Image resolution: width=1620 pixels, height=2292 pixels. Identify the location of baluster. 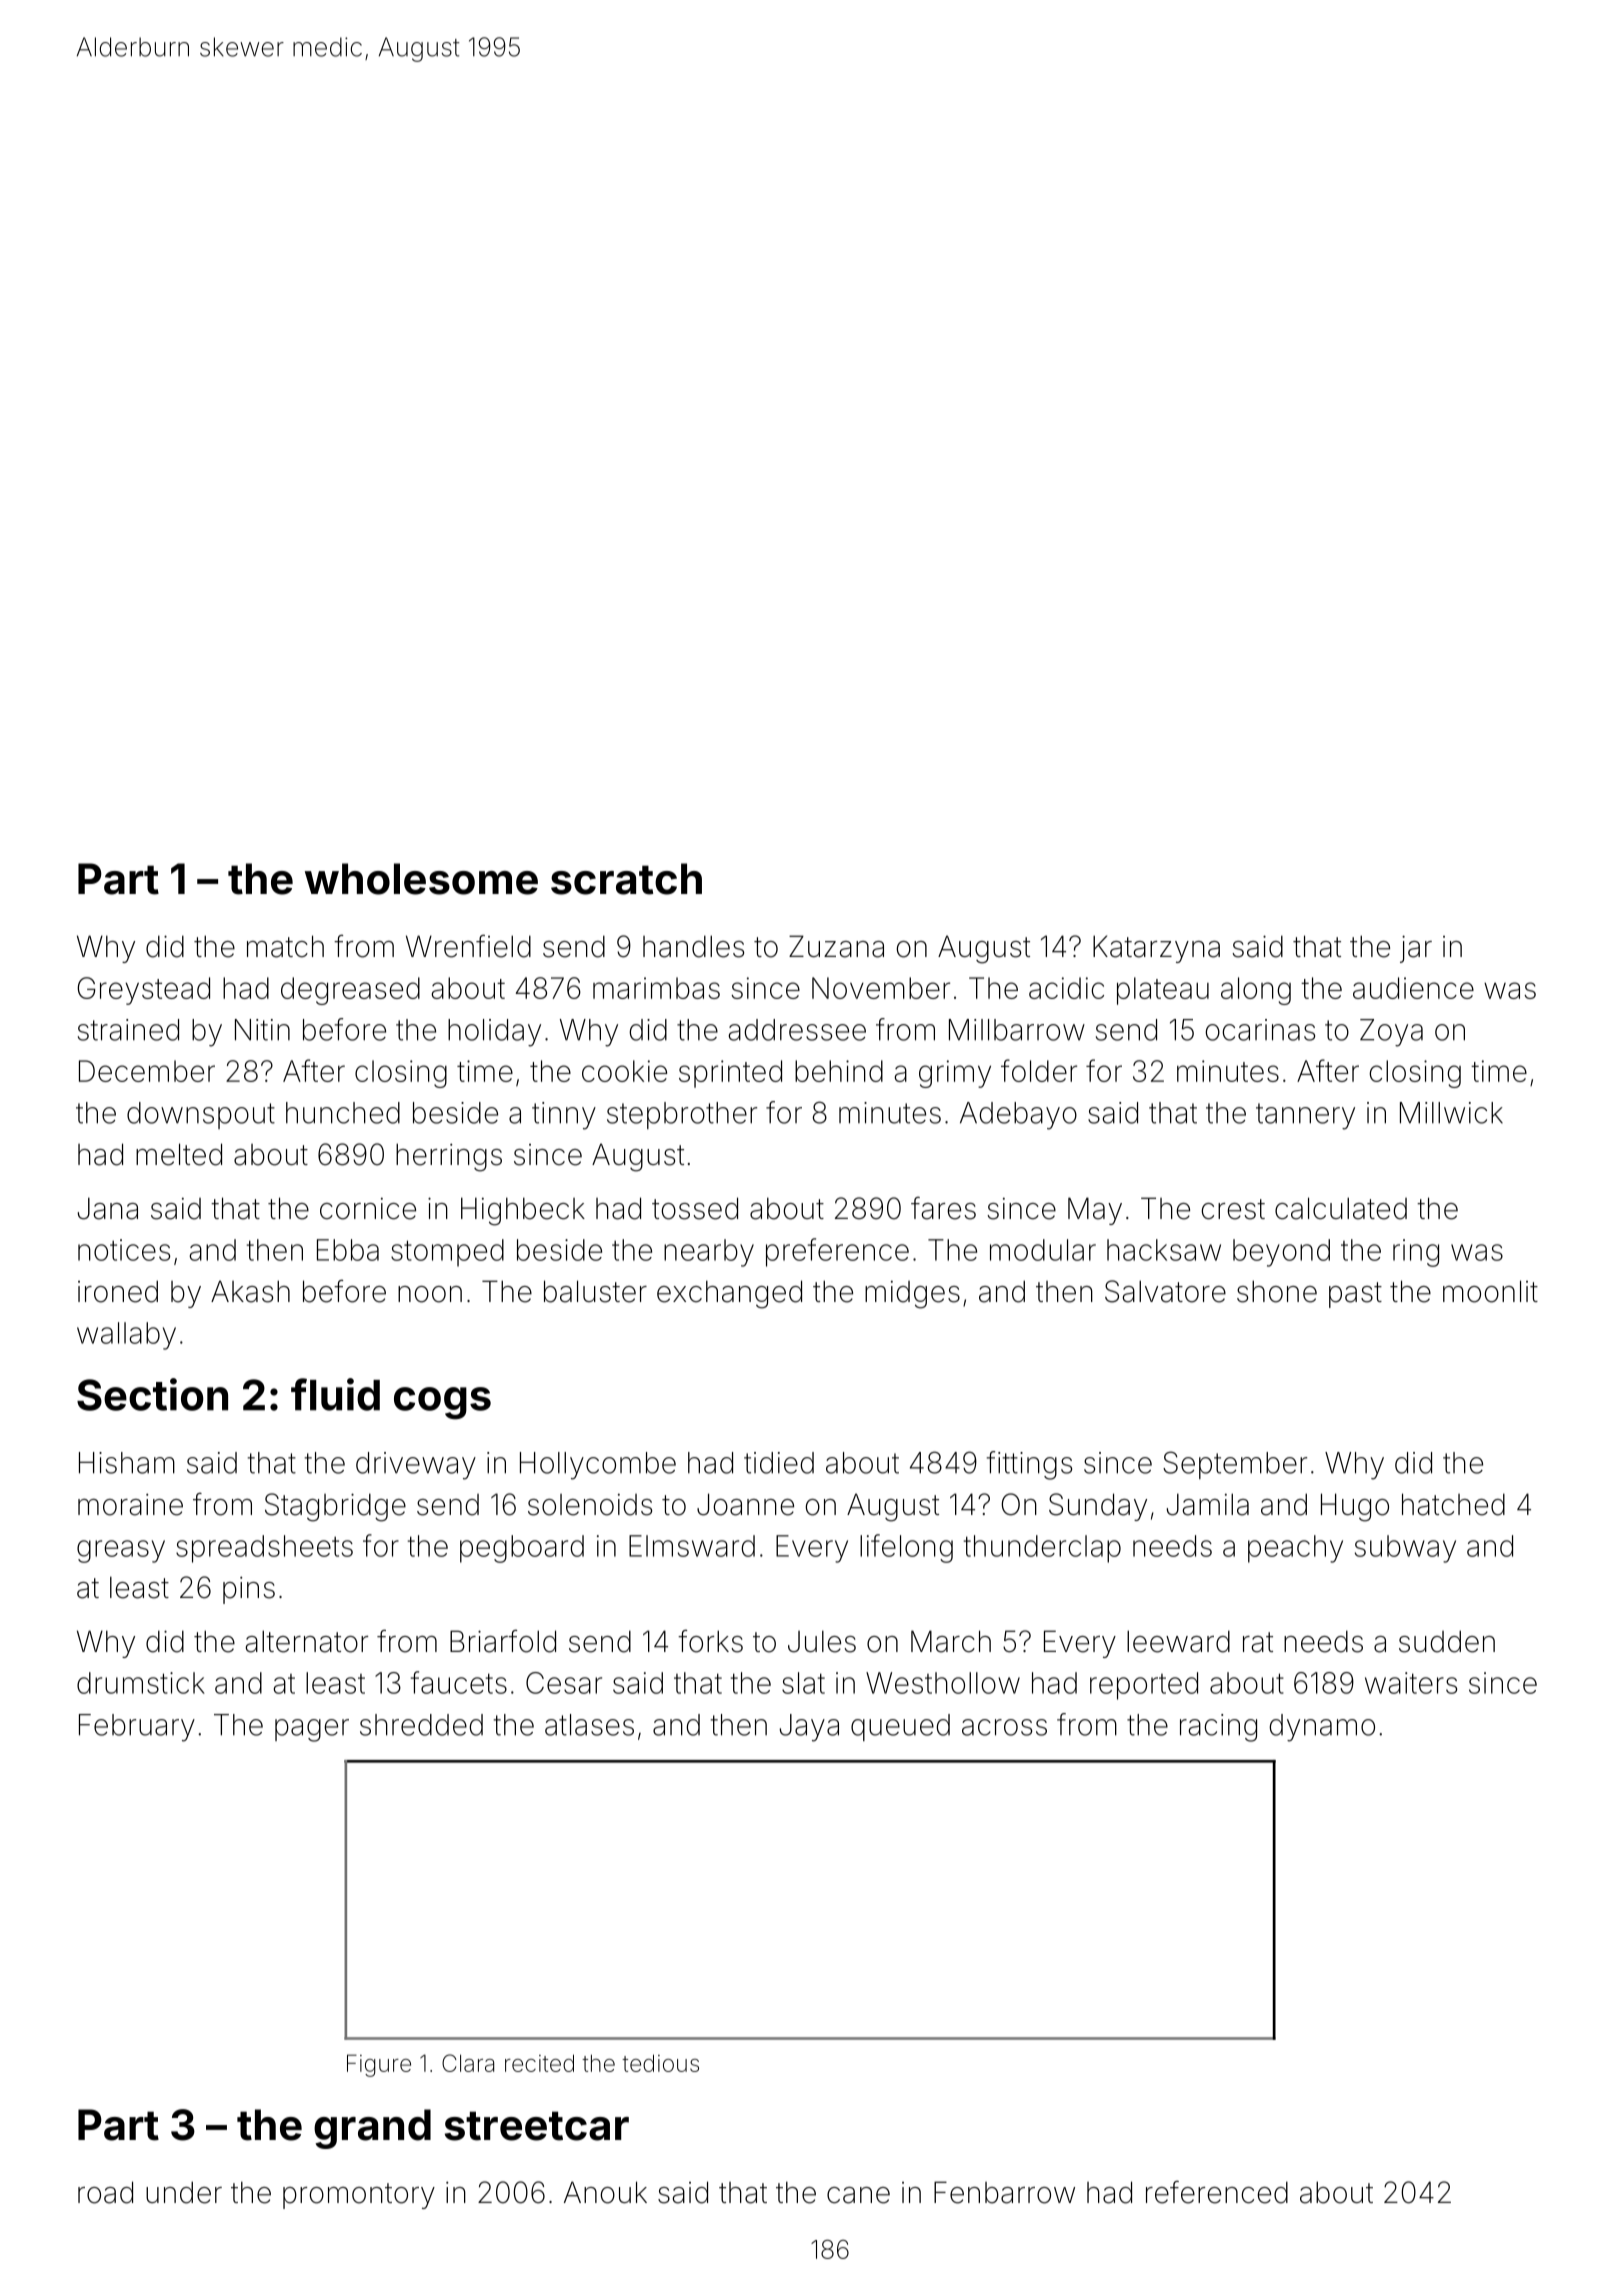
(595, 1291).
